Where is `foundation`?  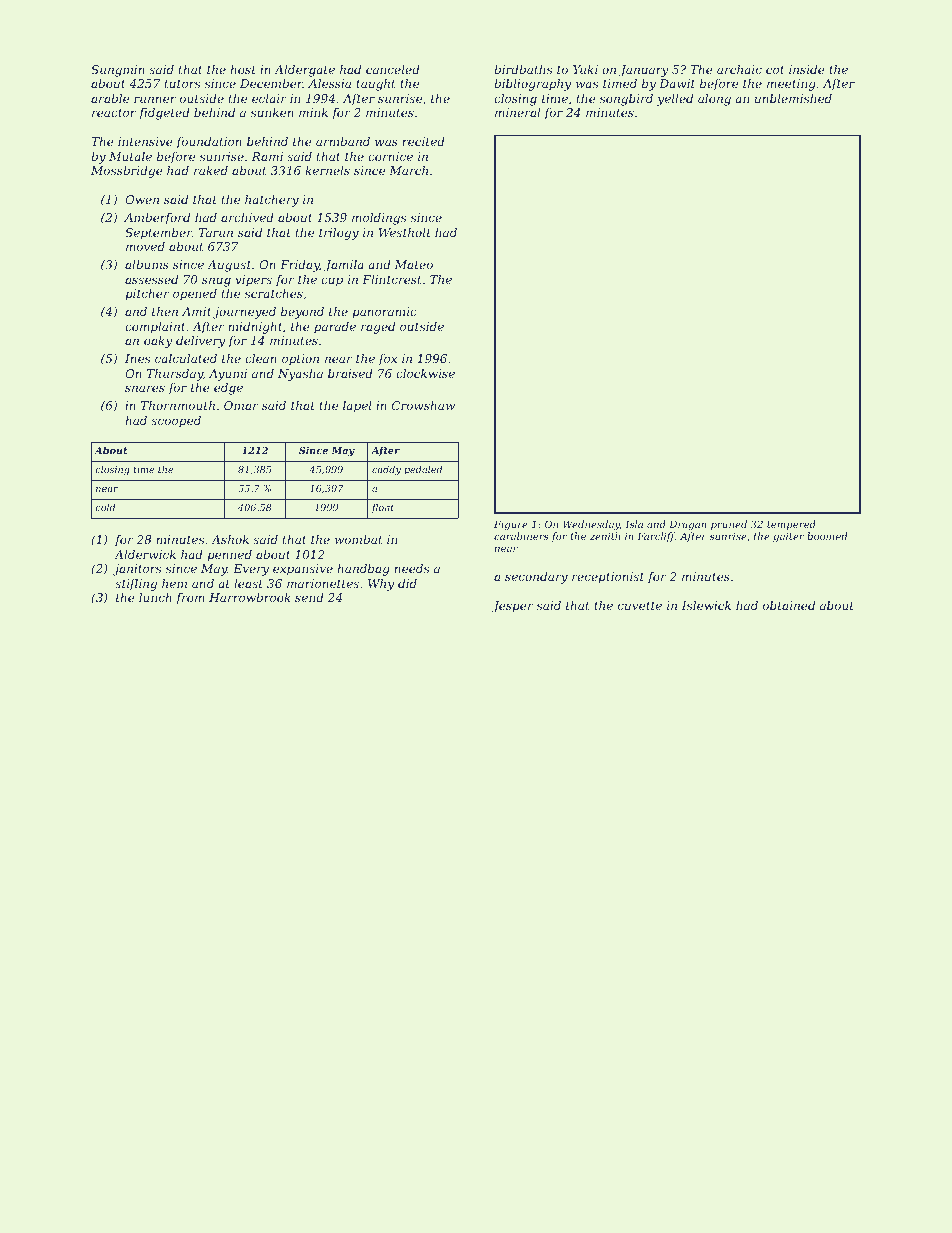 foundation is located at coordinates (209, 143).
